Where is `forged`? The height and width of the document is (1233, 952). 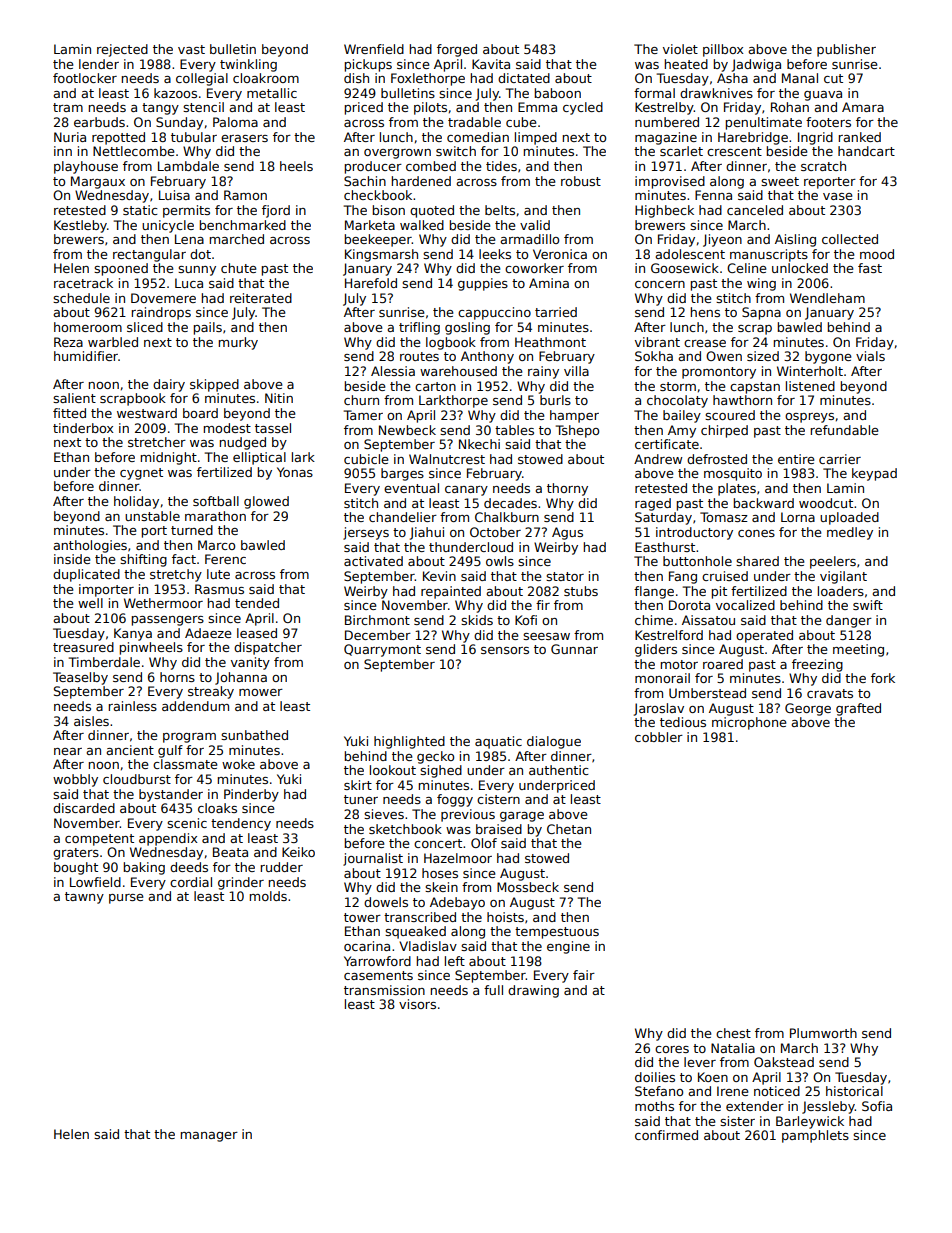
forged is located at coordinates (457, 50).
